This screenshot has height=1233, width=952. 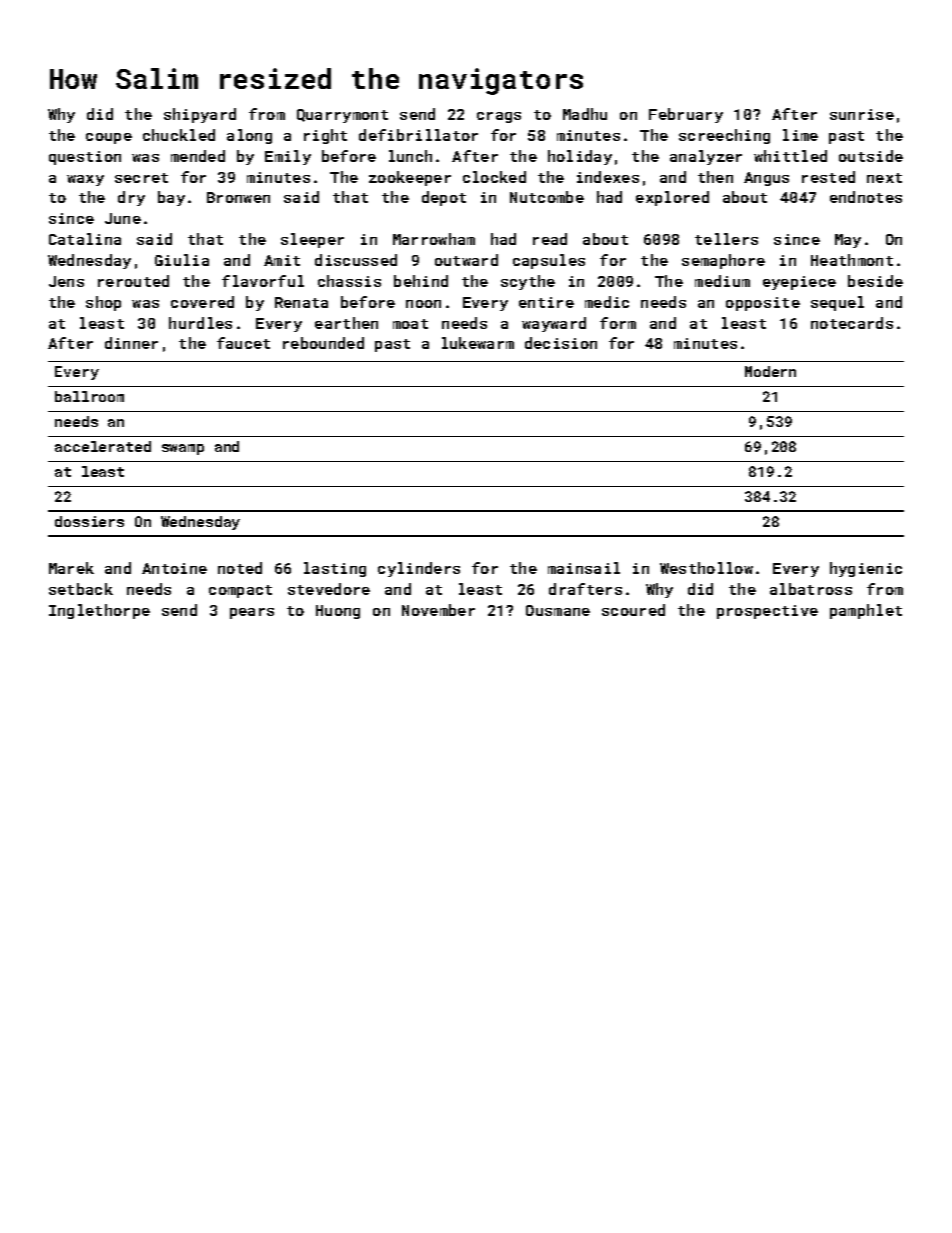 I want to click on November, so click(x=438, y=610).
